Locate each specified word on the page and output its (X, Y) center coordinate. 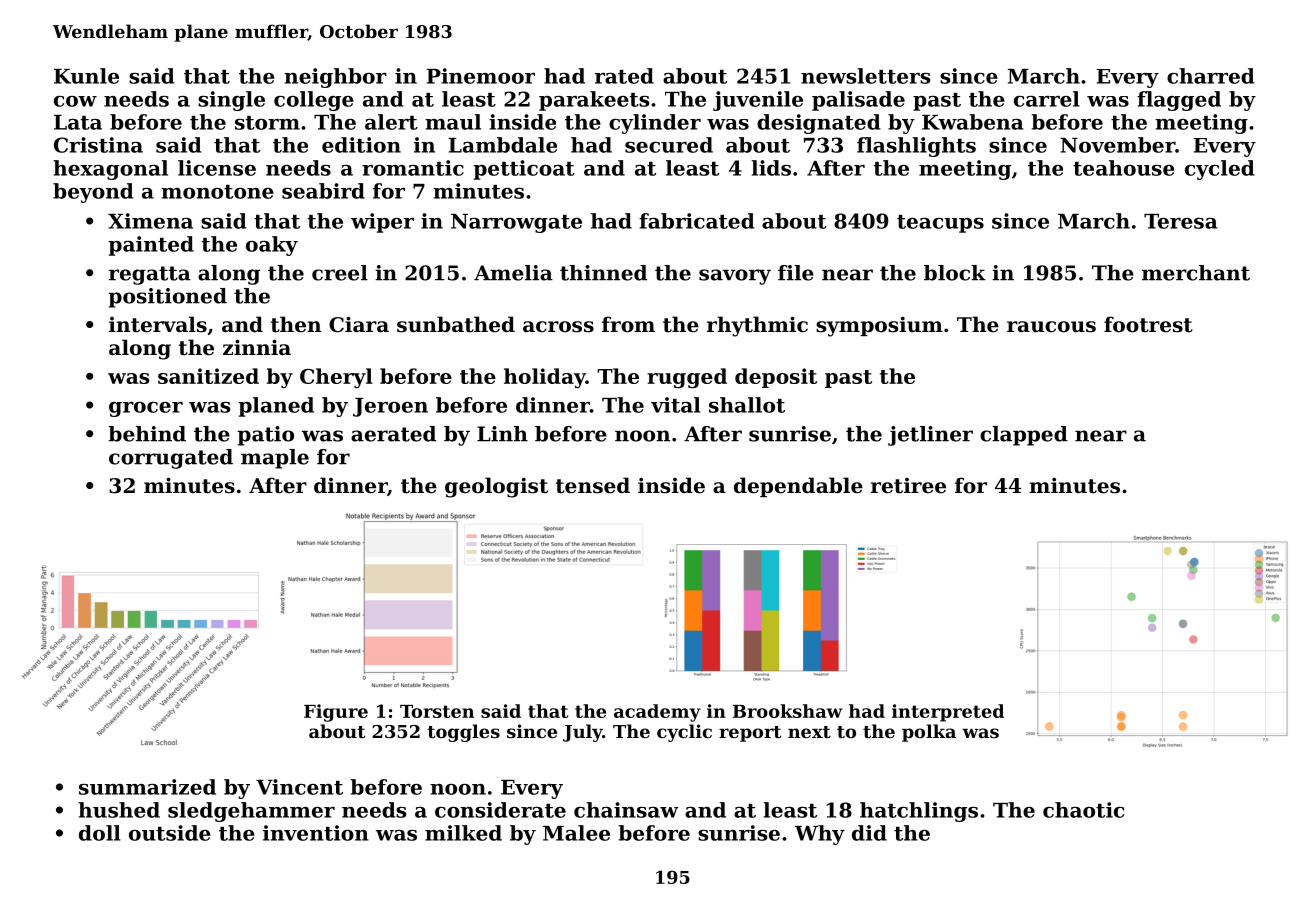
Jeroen (390, 407)
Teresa (1181, 221)
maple (275, 459)
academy (657, 713)
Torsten (437, 711)
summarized (147, 787)
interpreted (948, 713)
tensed (593, 485)
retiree (908, 486)
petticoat (524, 170)
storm (267, 123)
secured (669, 145)
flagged (1179, 101)
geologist (496, 487)
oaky (272, 246)
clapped (1024, 436)
